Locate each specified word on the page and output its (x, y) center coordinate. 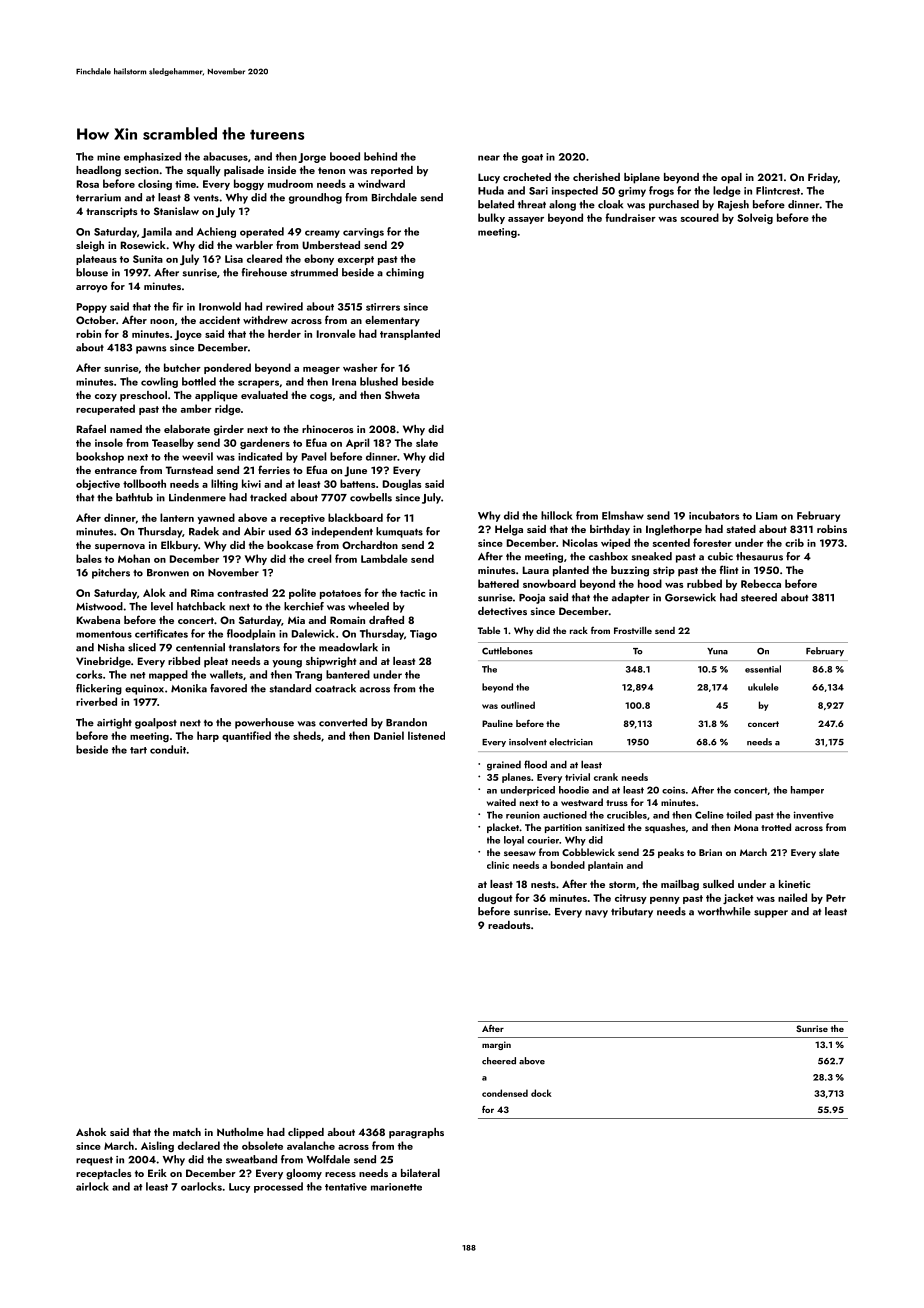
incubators (714, 515)
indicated (260, 456)
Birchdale (394, 197)
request (94, 1161)
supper (771, 914)
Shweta (402, 395)
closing (155, 184)
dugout (495, 898)
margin (496, 1045)
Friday (823, 178)
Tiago (423, 635)
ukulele (763, 687)
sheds (307, 735)
